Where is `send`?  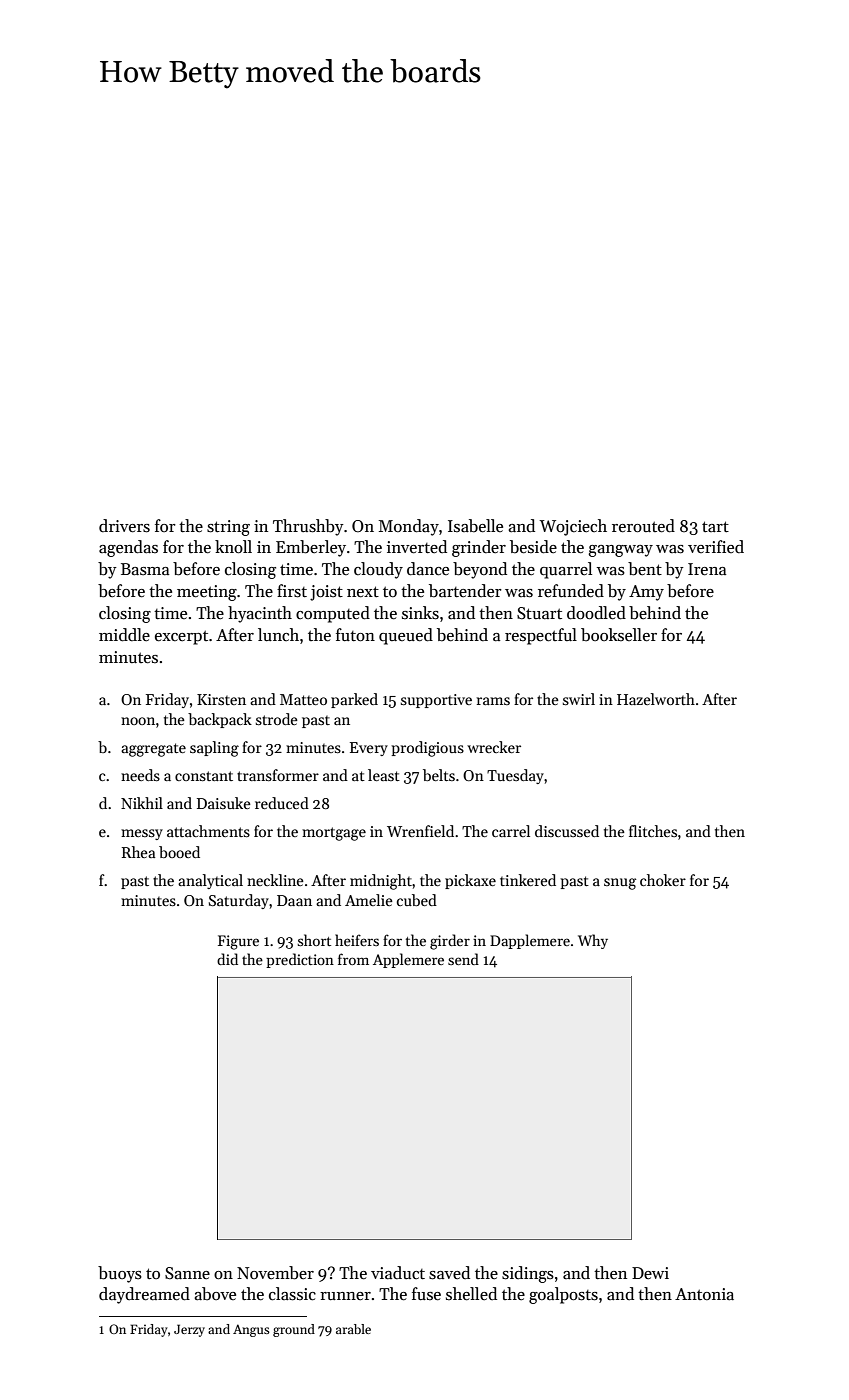
send is located at coordinates (463, 959).
